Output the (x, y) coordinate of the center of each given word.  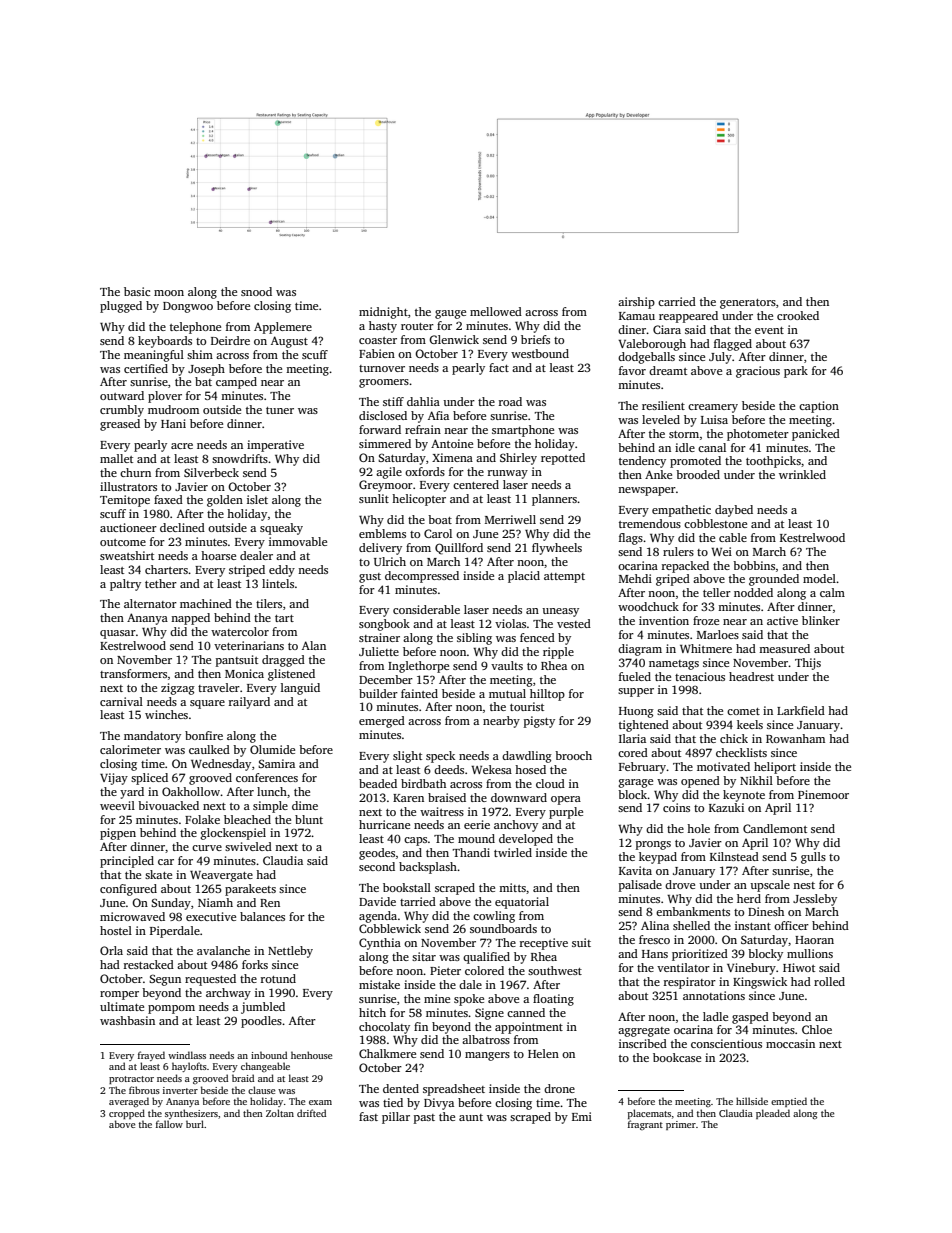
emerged (382, 722)
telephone (195, 328)
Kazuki (726, 807)
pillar (396, 1118)
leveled (661, 419)
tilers (269, 603)
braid (243, 1078)
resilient (663, 405)
